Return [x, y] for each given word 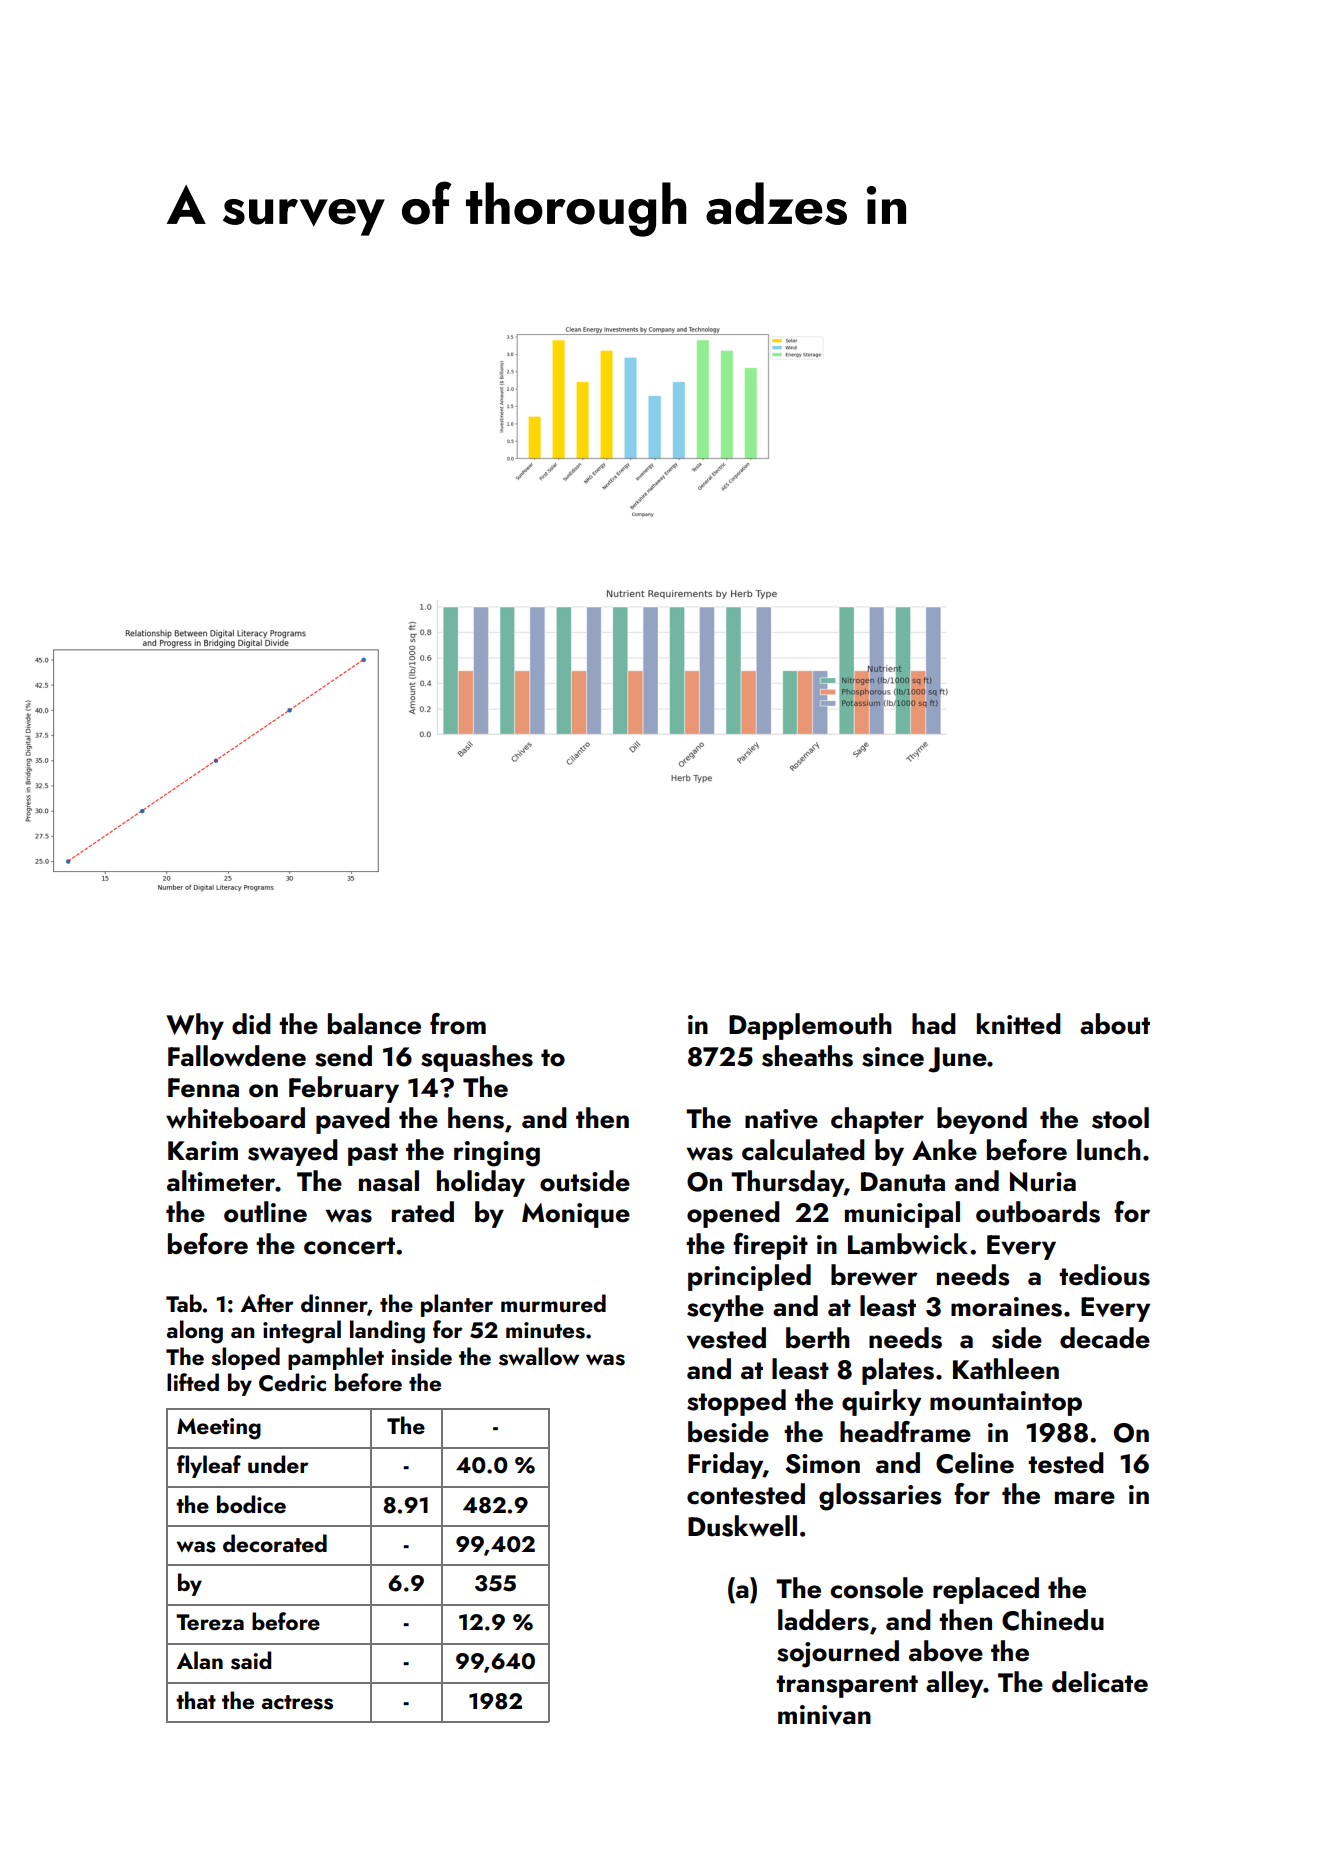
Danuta [903, 1182]
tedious [1104, 1275]
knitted [1019, 1024]
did [251, 1024]
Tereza [210, 1622]
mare [1085, 1498]
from [458, 1024]
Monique [576, 1215]
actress [297, 1702]
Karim [203, 1150]
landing [387, 1332]
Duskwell [742, 1526]
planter [457, 1305]
